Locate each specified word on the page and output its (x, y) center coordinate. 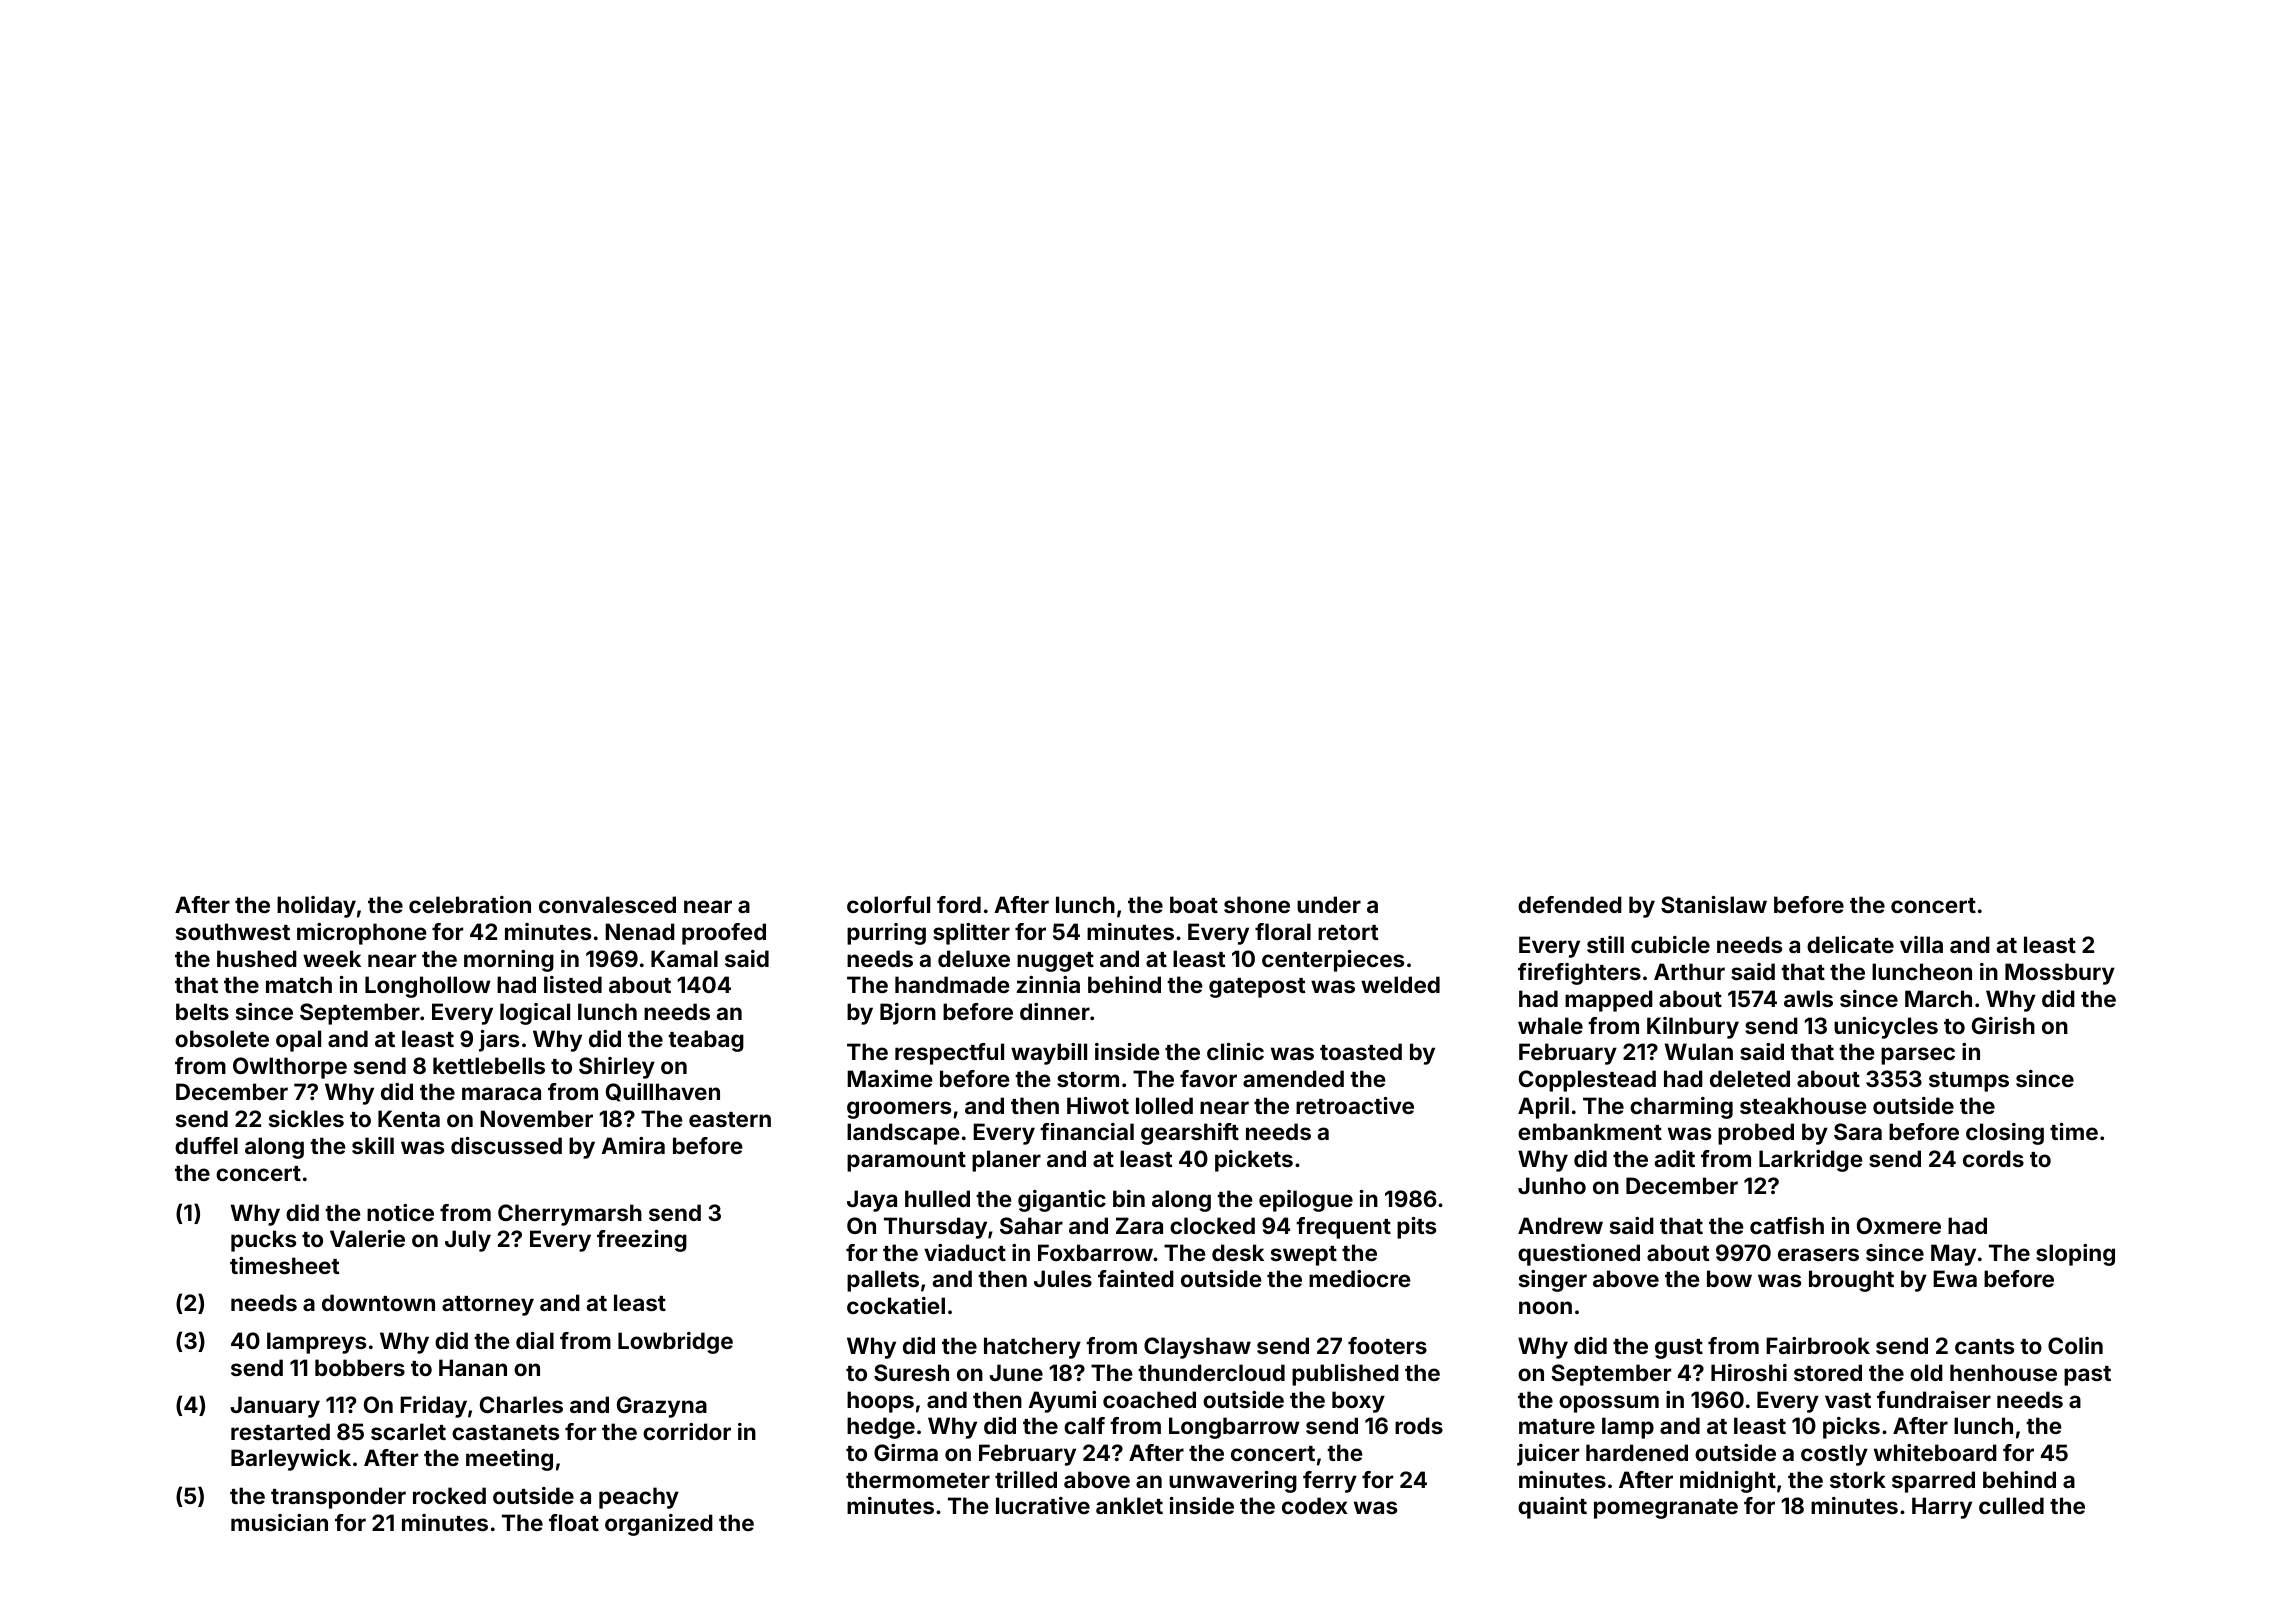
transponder (338, 1498)
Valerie (367, 1238)
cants (1984, 1346)
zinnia (1048, 984)
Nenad (640, 931)
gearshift (1190, 1134)
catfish (1787, 1225)
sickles (306, 1118)
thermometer (918, 1479)
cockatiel (896, 1305)
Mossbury (2060, 974)
